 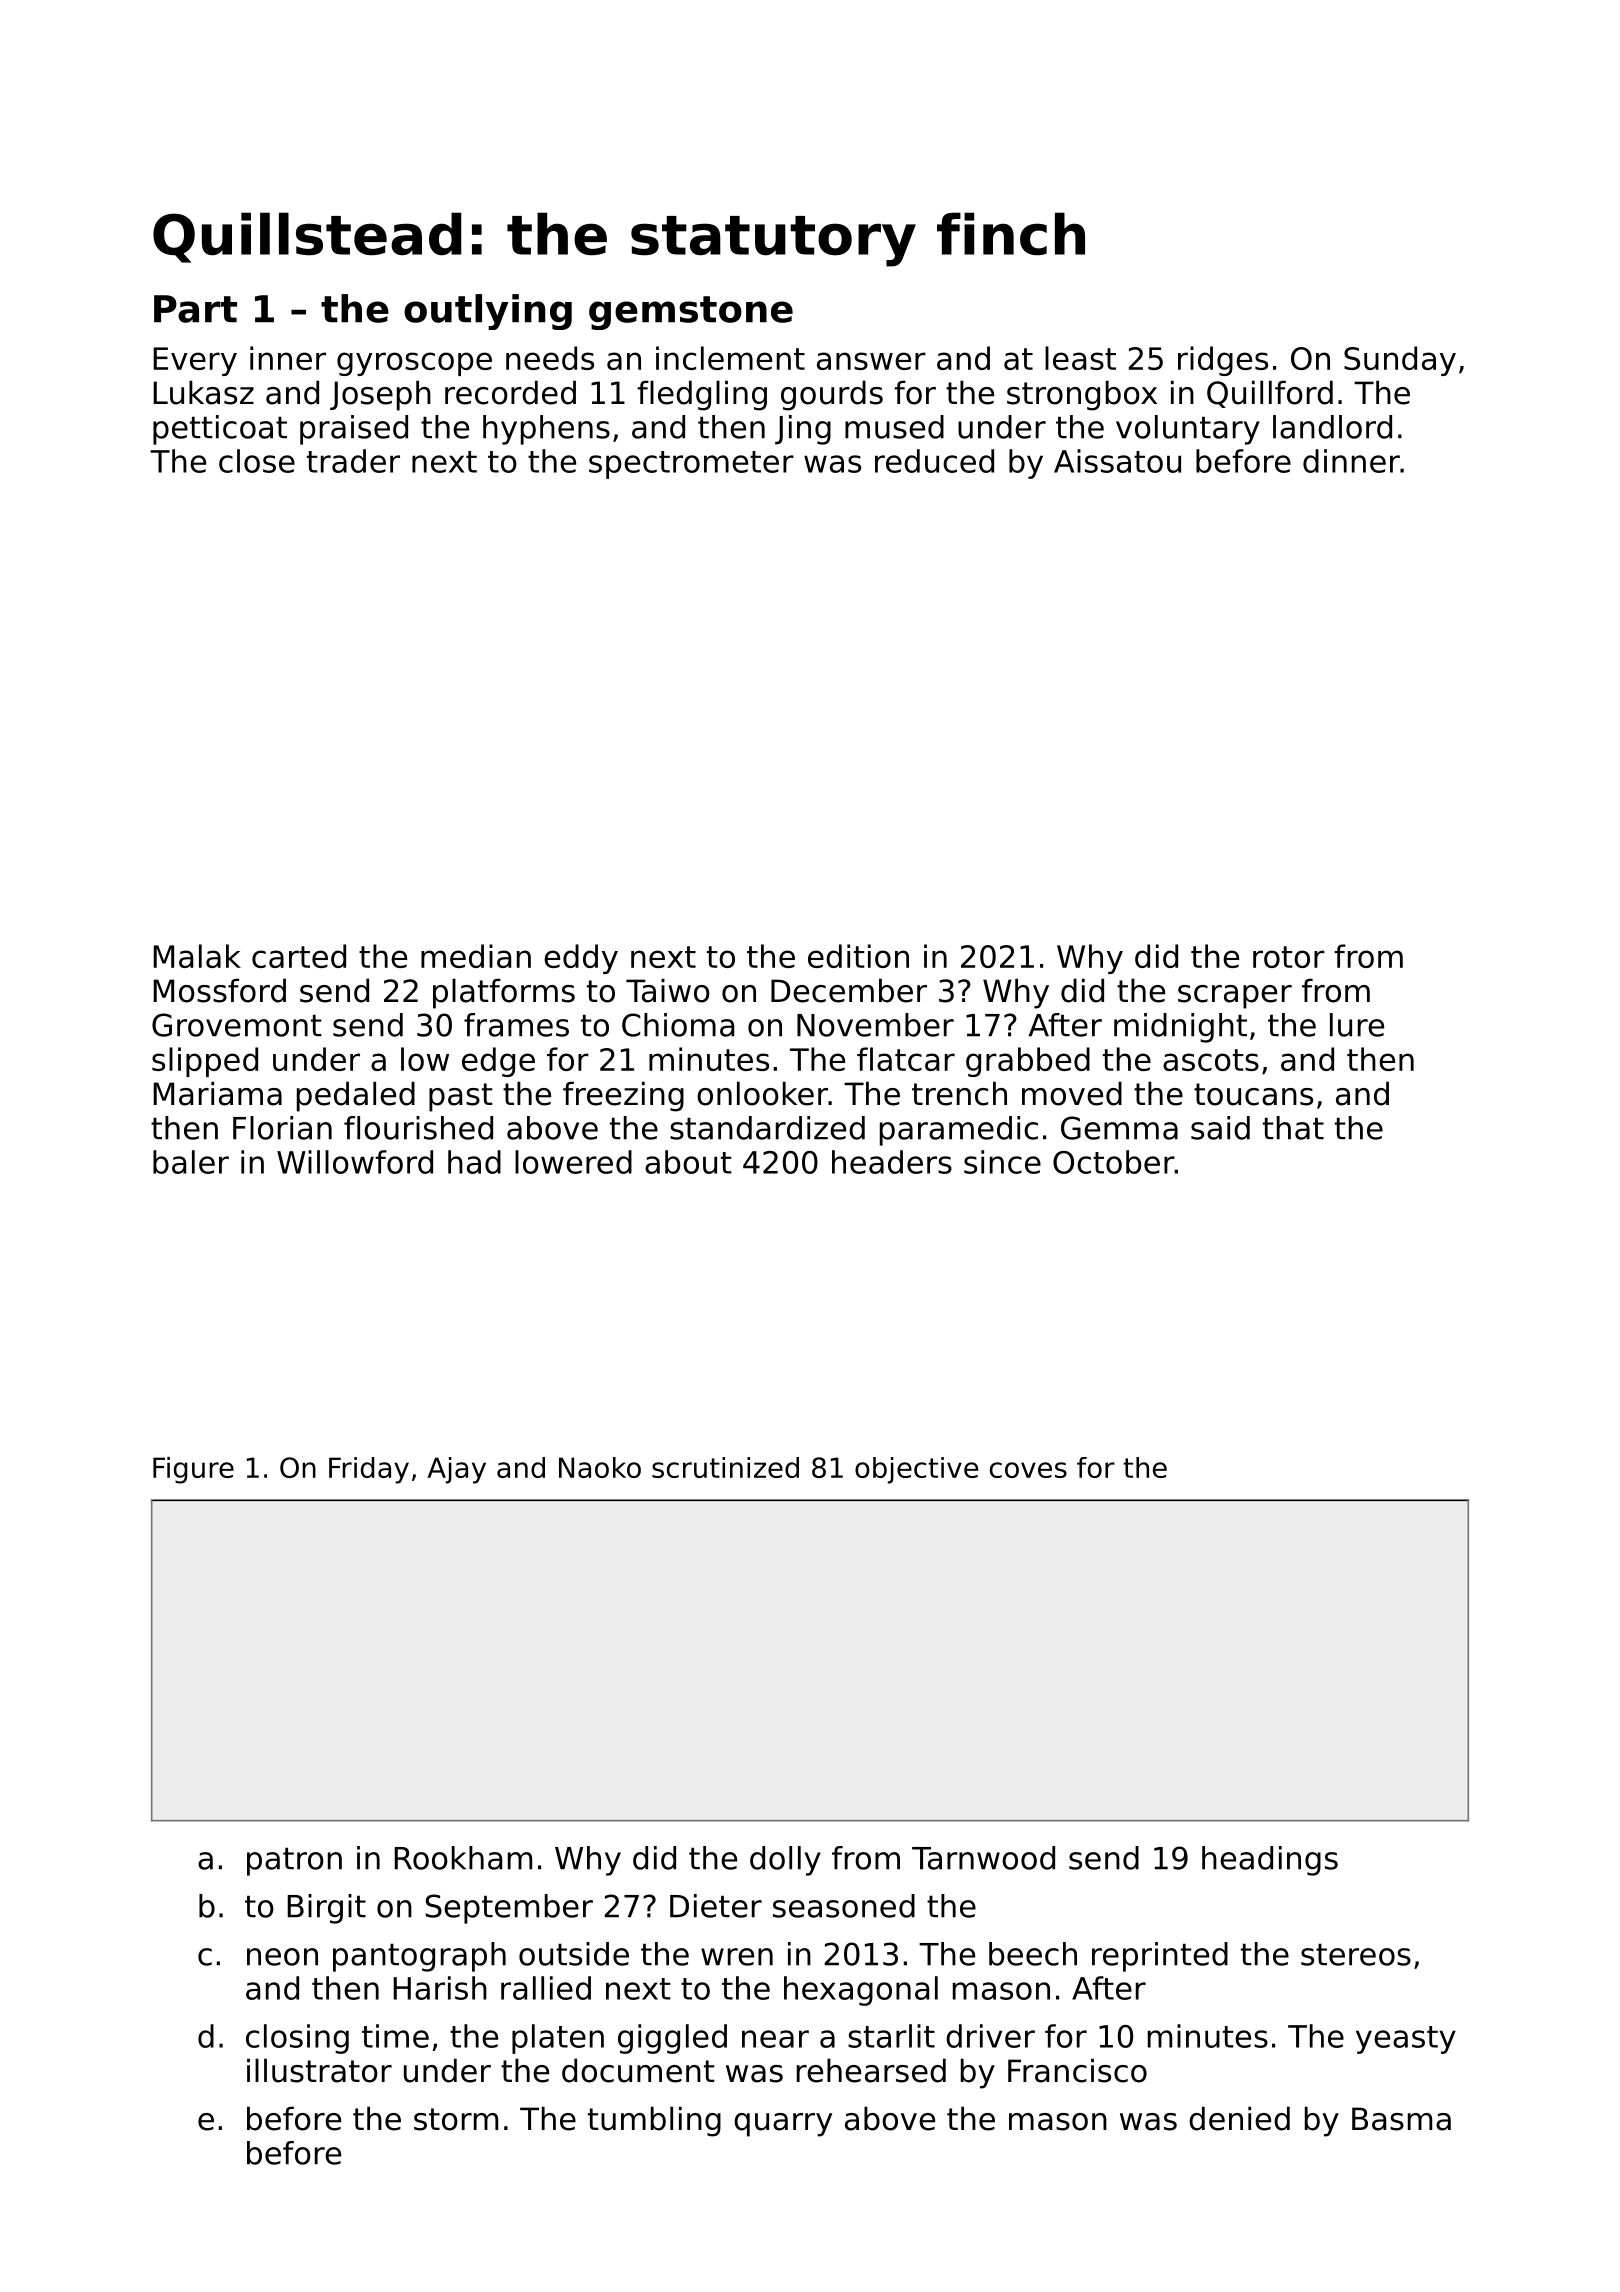 What do you see at coordinates (282, 1957) in the screenshot?
I see `neon` at bounding box center [282, 1957].
